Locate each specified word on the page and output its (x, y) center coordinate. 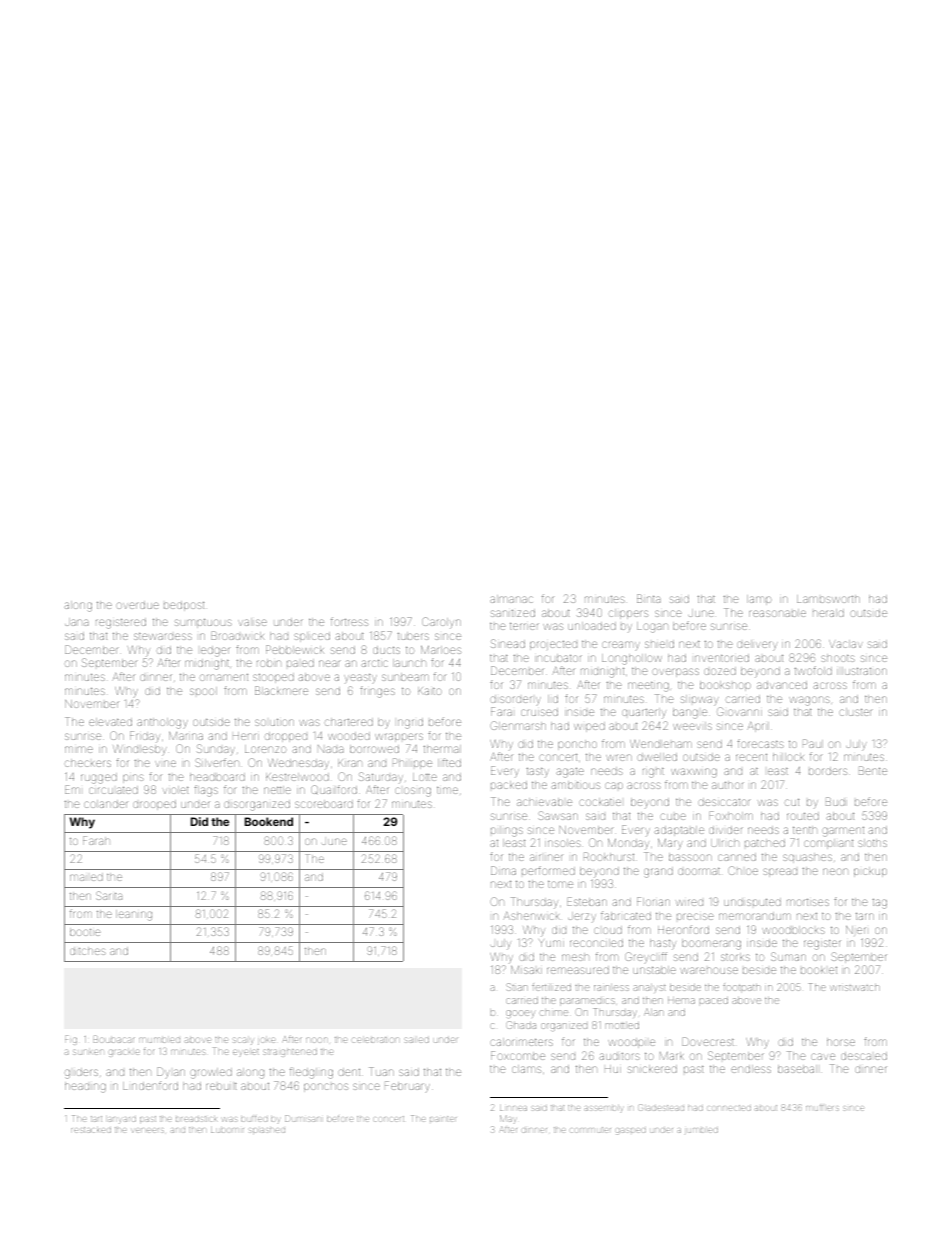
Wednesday (298, 763)
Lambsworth (828, 599)
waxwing (694, 773)
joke (266, 1041)
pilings (507, 831)
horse (841, 1042)
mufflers (822, 1107)
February (407, 1087)
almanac (511, 599)
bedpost (184, 606)
